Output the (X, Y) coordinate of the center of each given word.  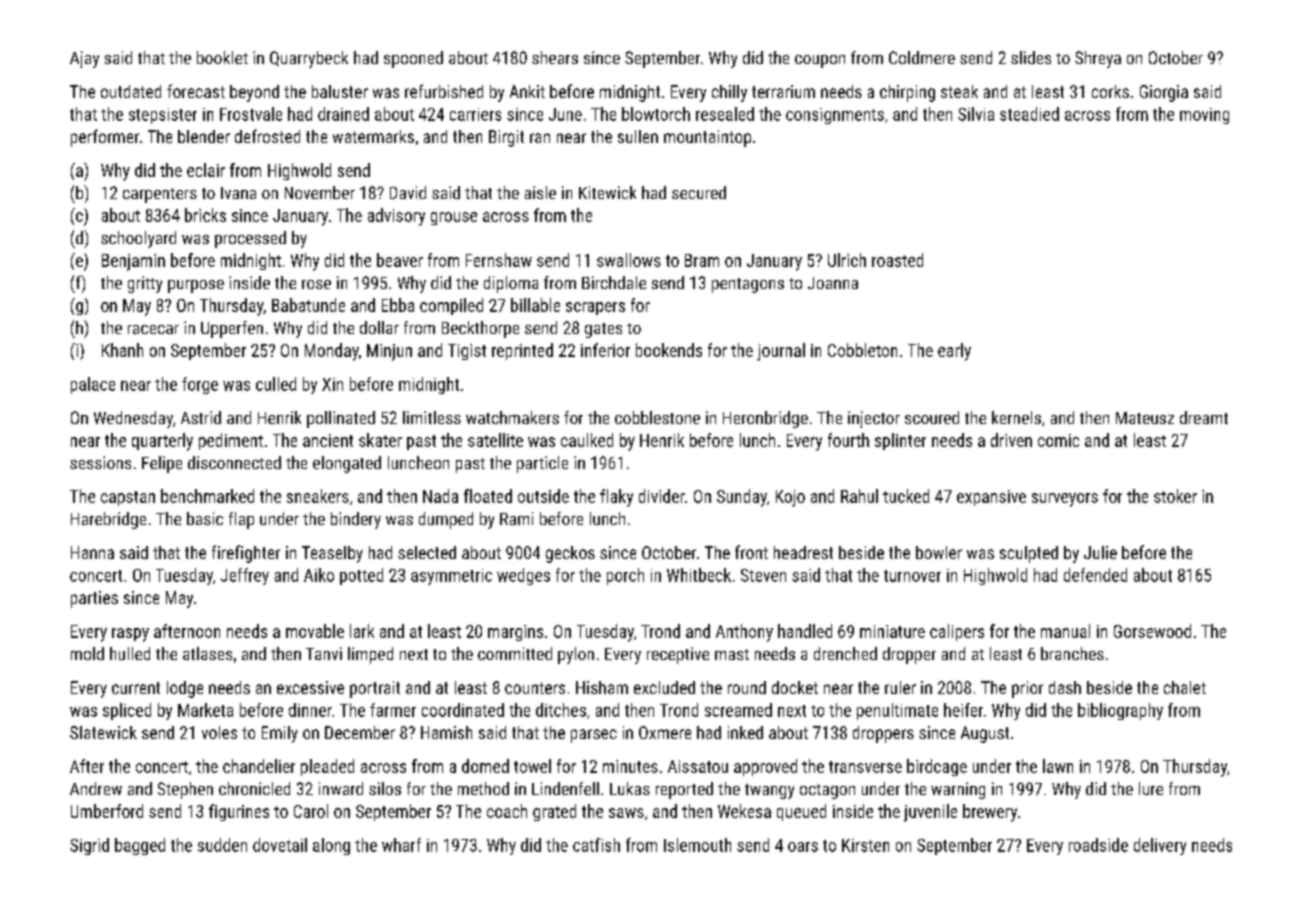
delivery (1160, 846)
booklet (222, 57)
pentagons (748, 285)
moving (1204, 116)
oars (803, 847)
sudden (222, 845)
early (954, 352)
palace (93, 385)
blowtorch (656, 114)
